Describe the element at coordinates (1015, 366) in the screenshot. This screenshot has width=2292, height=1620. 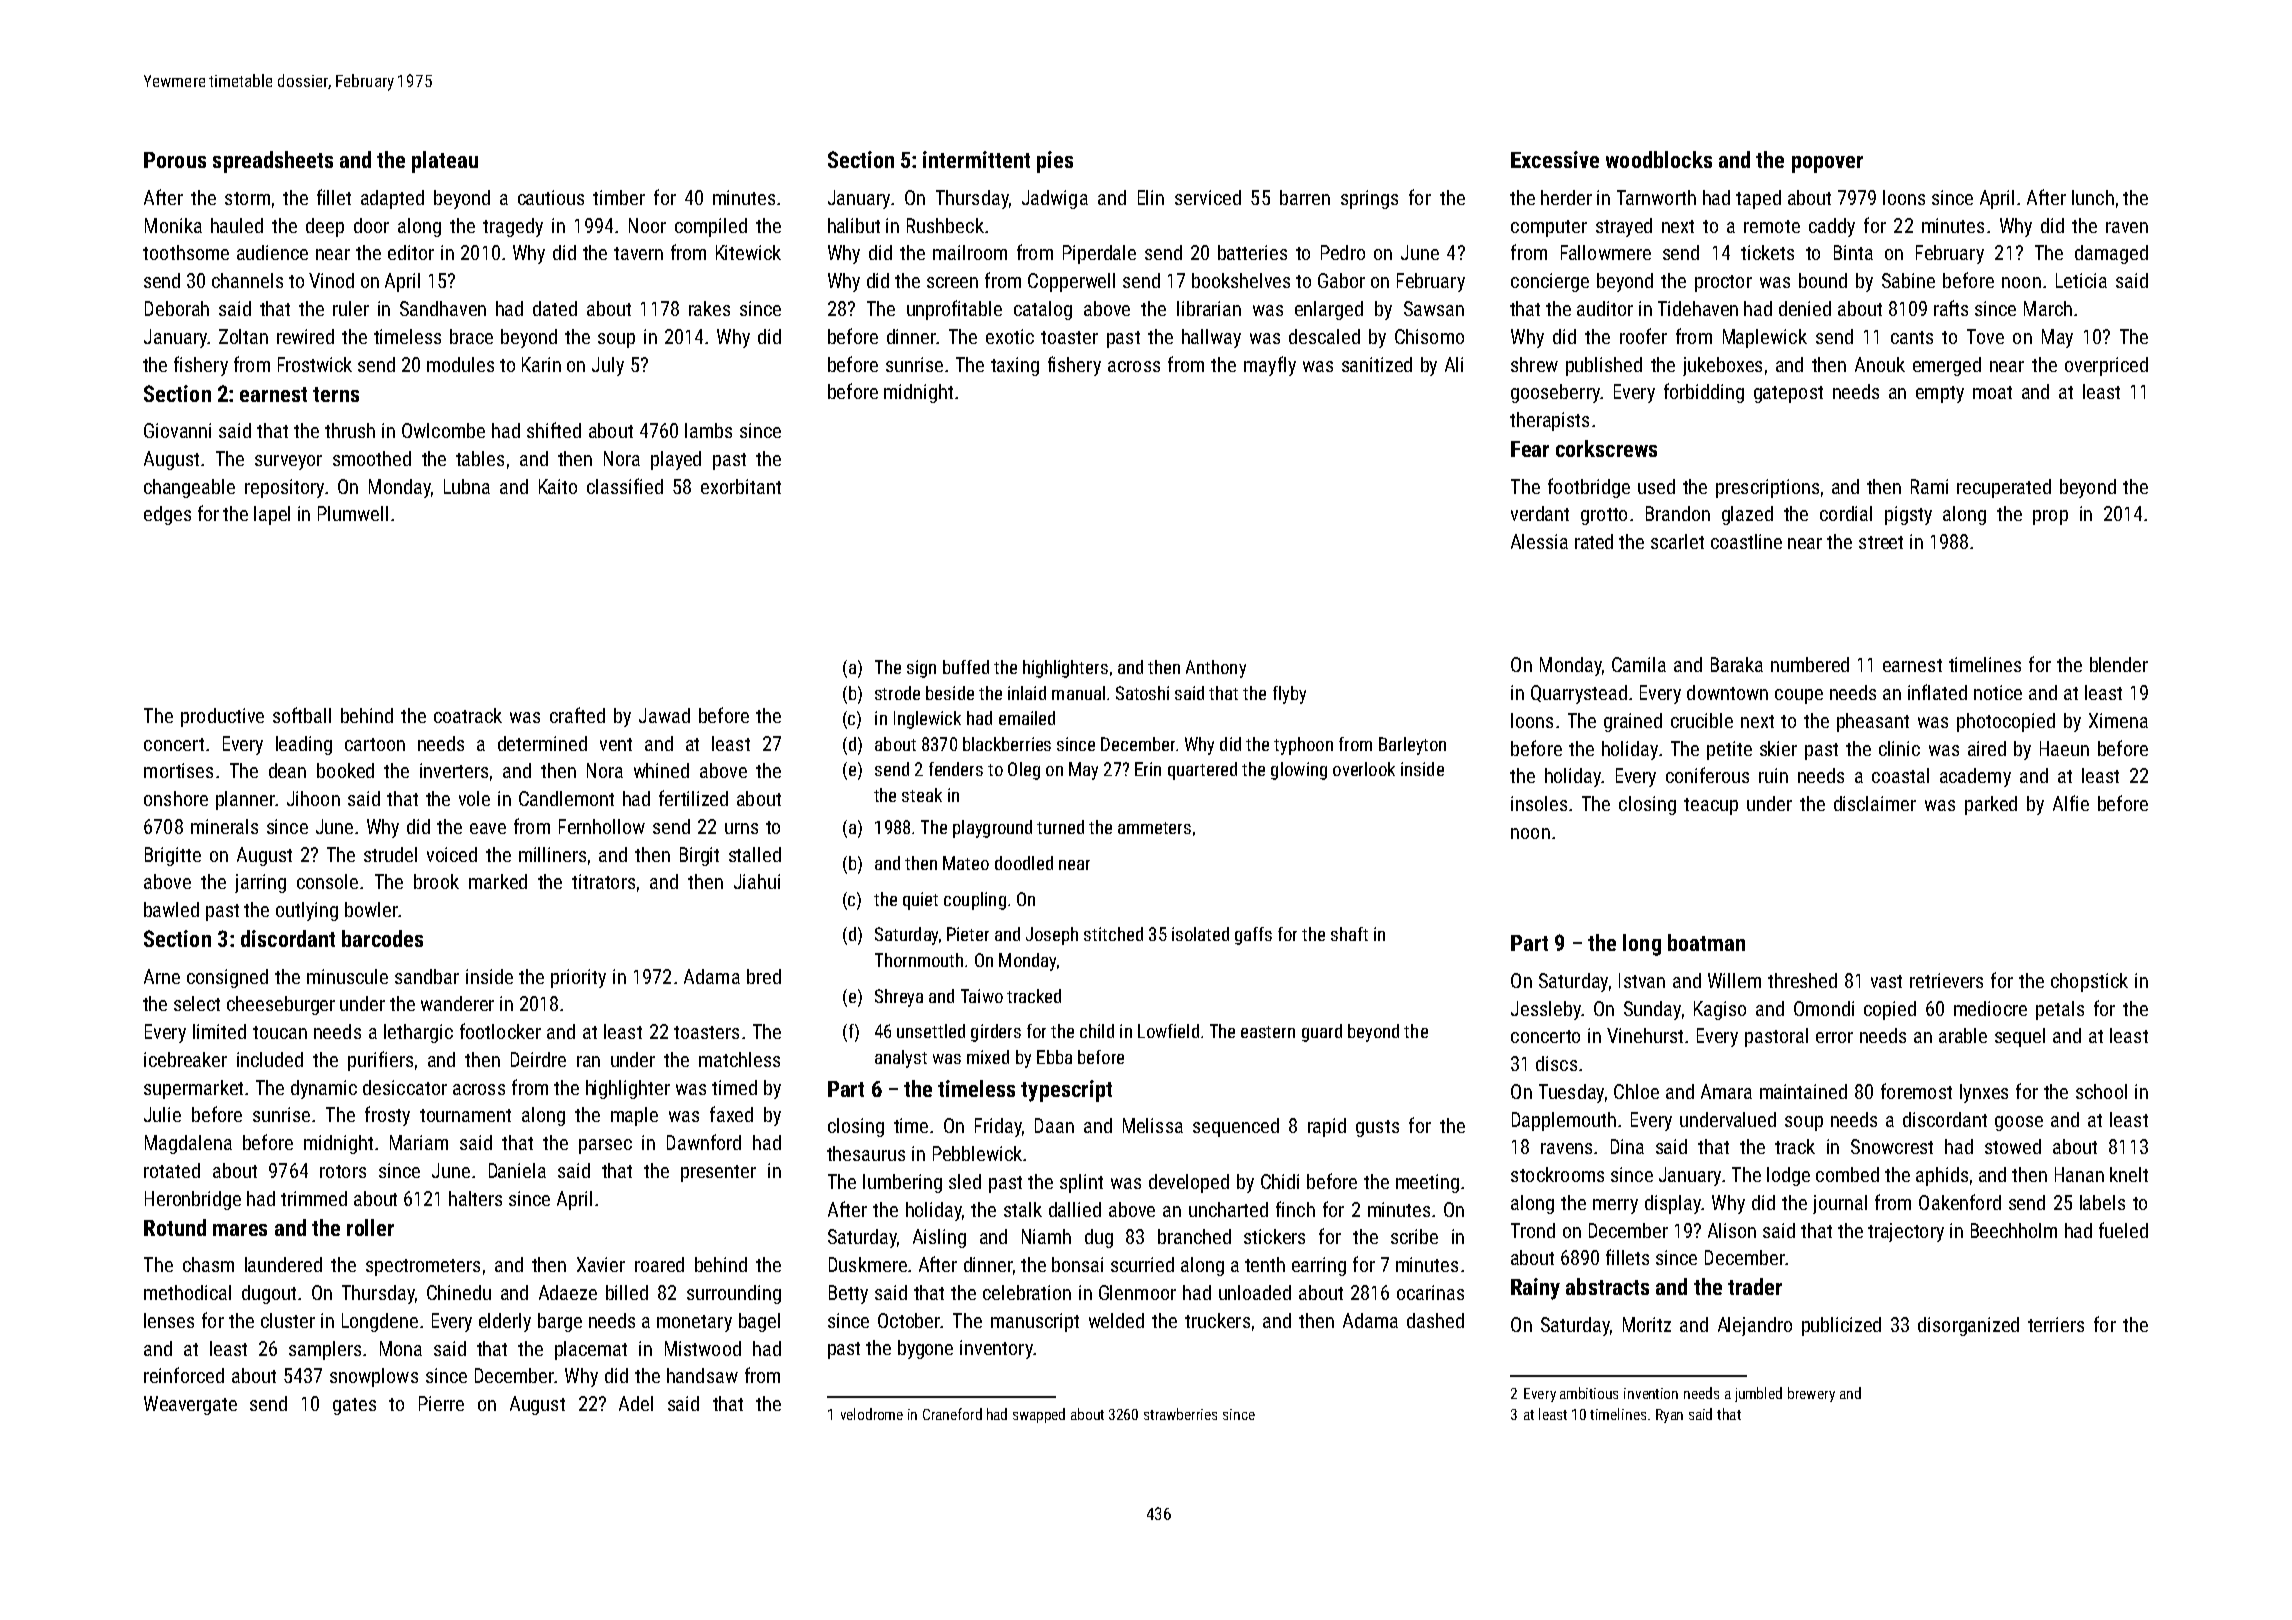
I see `taxing` at that location.
